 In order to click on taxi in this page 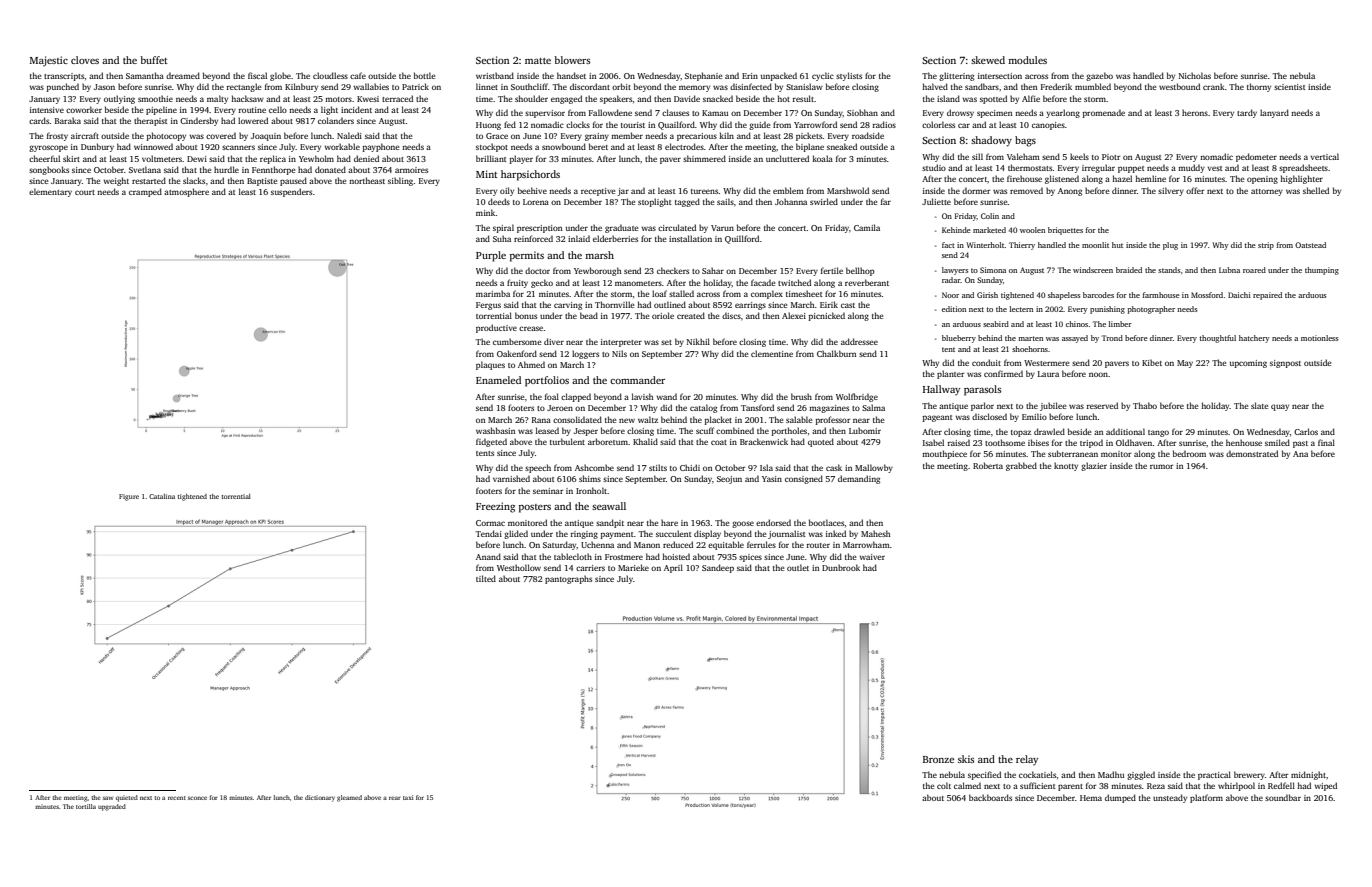, I will do `click(408, 797)`.
